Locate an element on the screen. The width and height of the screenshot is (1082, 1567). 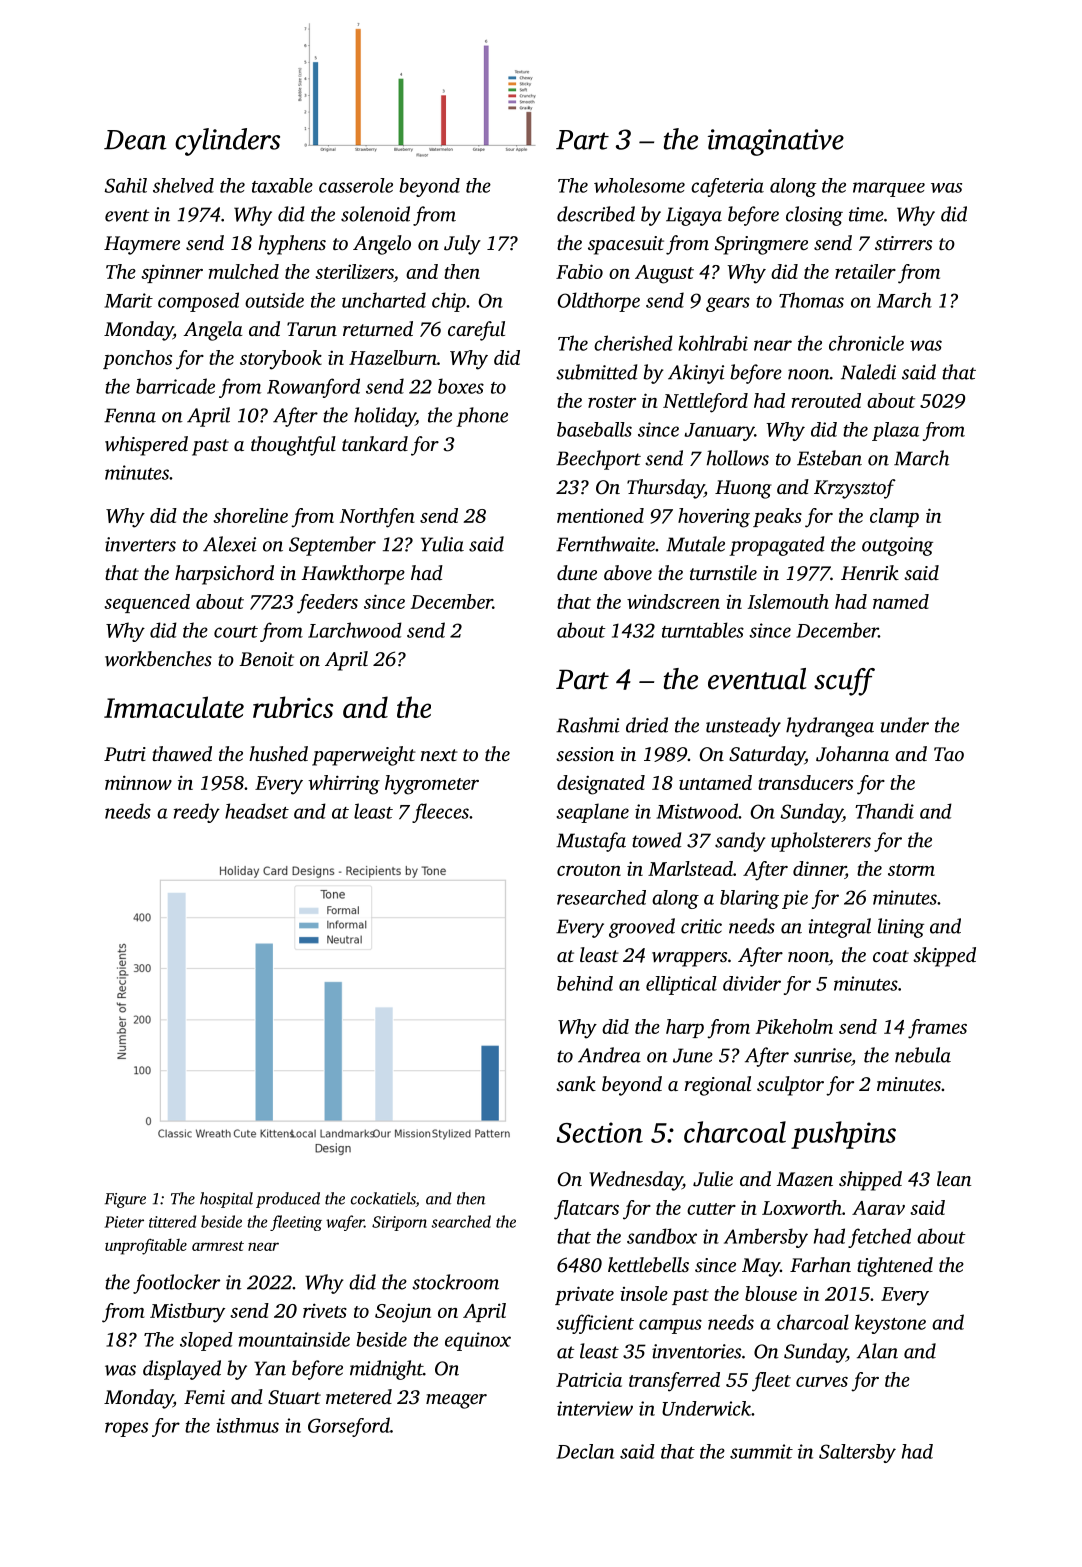
taxable is located at coordinates (282, 185).
